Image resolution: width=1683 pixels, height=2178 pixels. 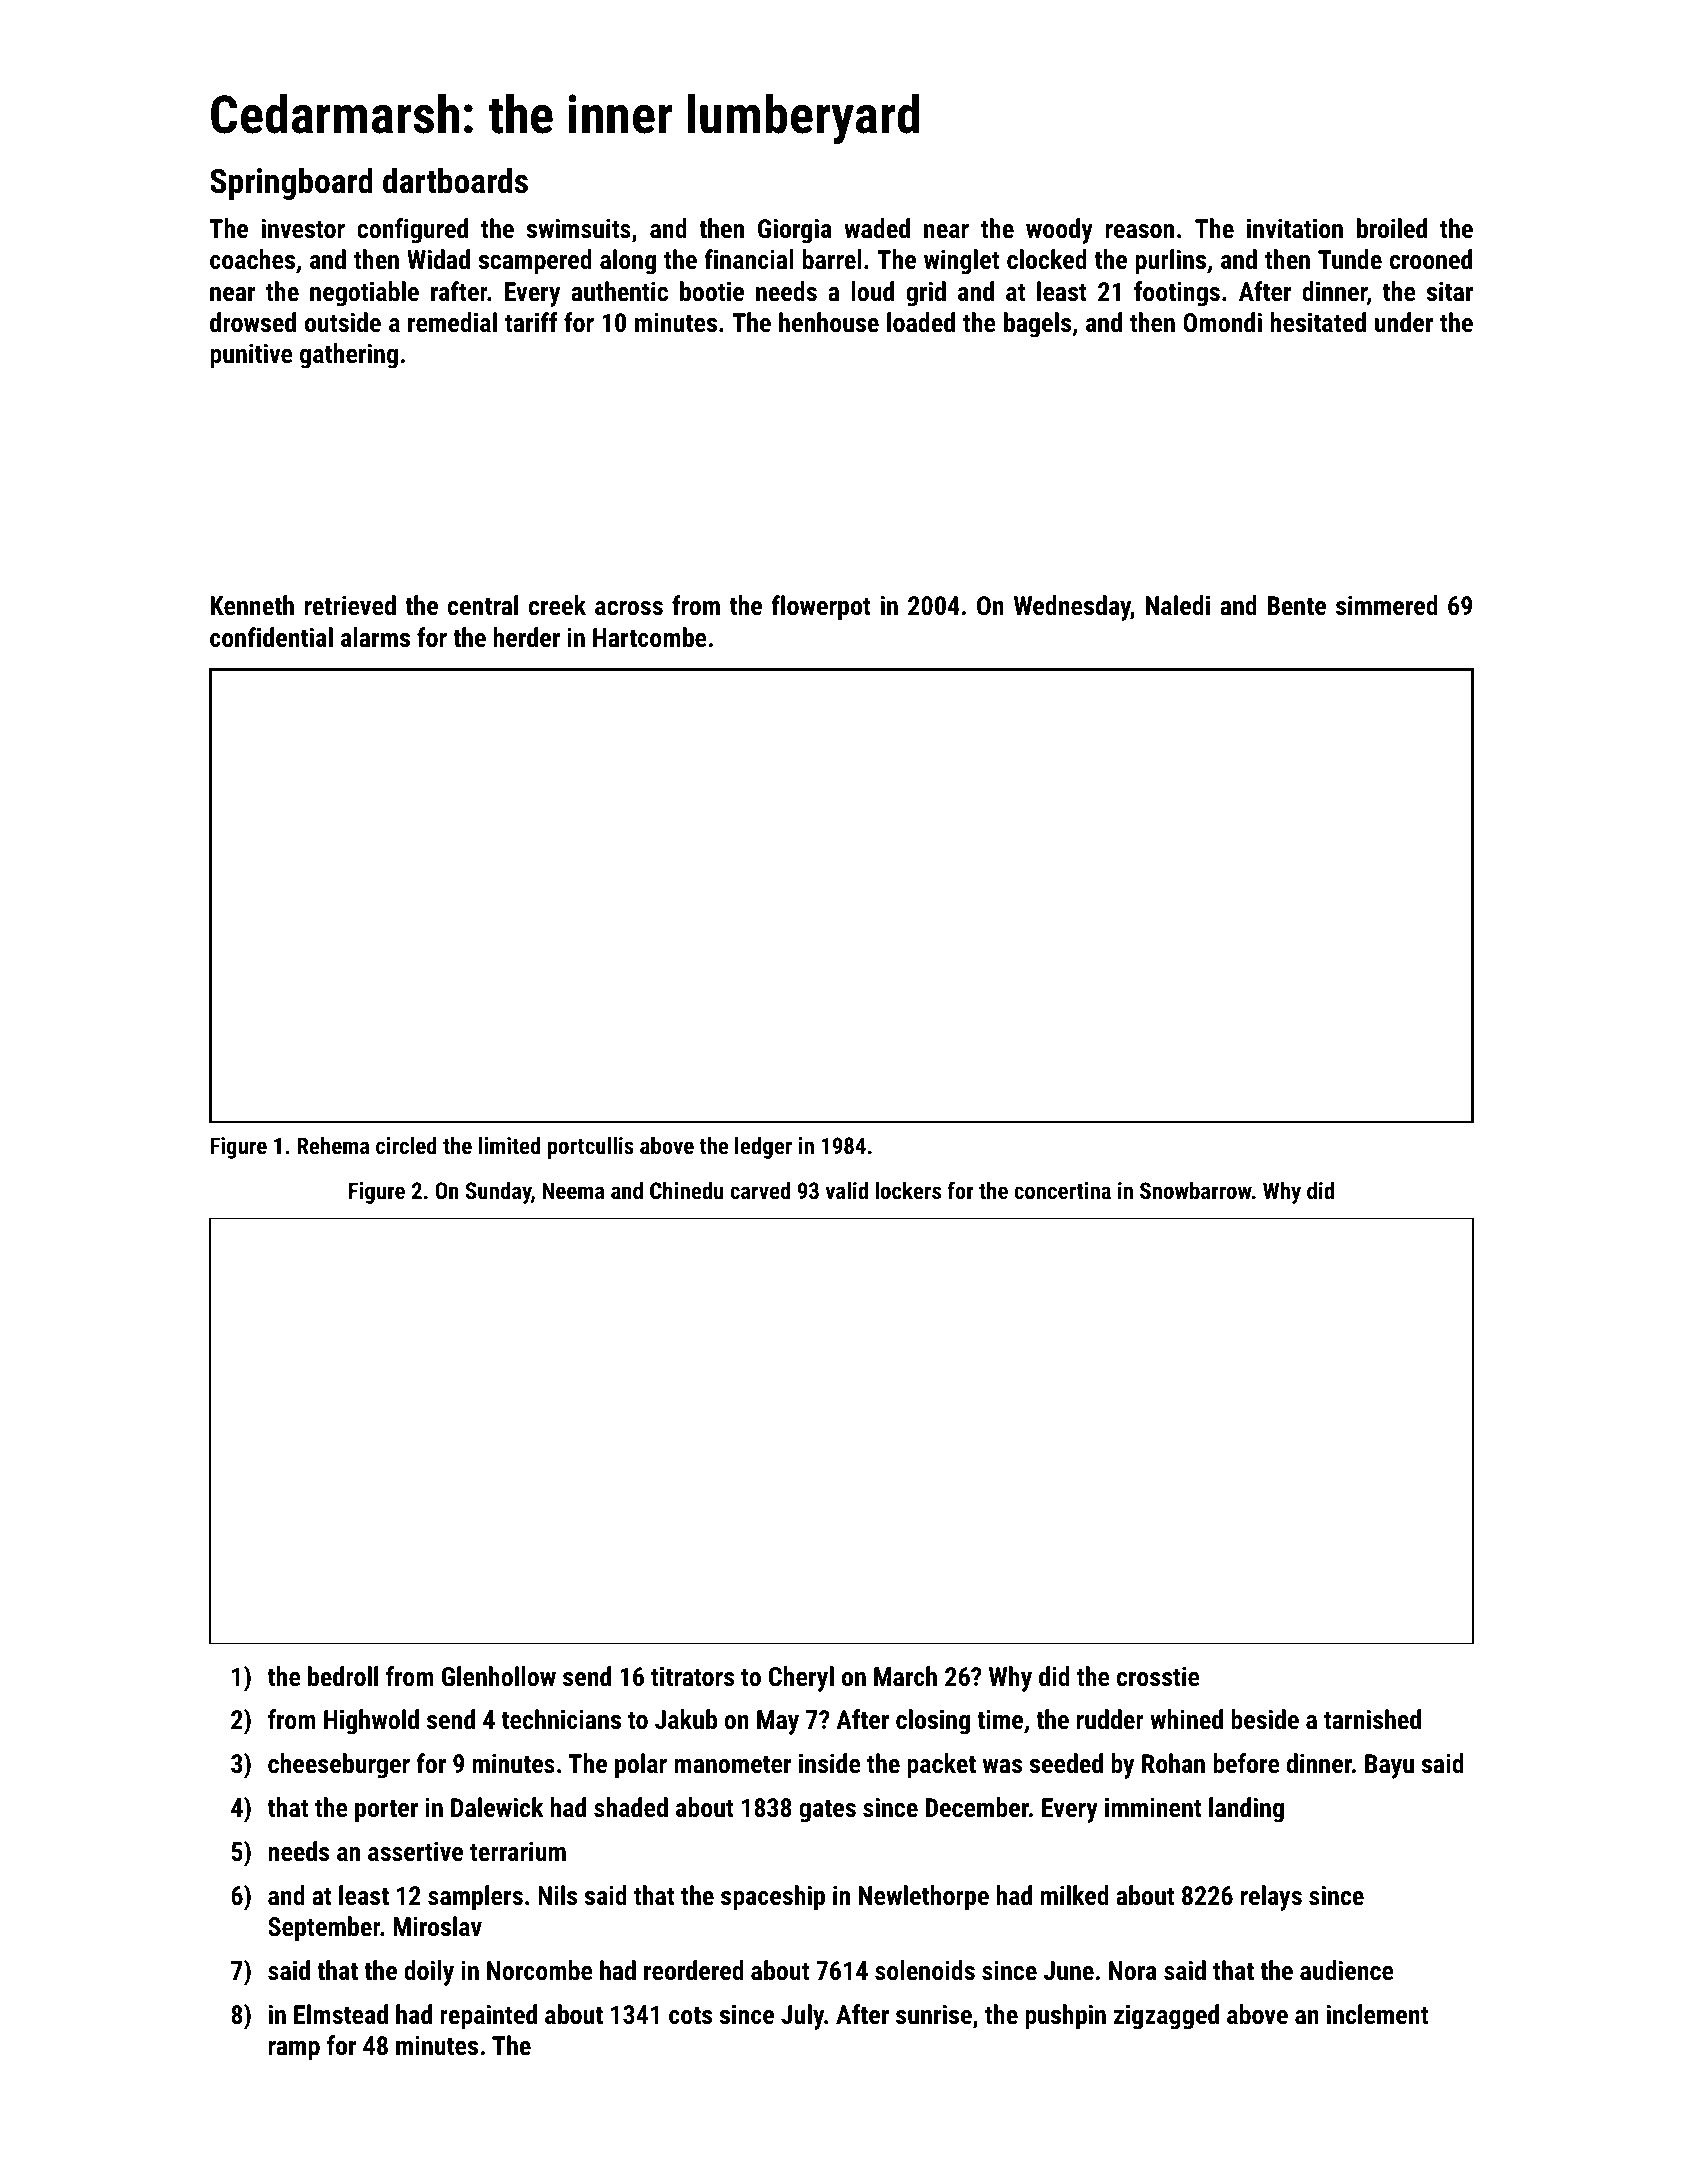 I want to click on invitation, so click(x=1295, y=228).
